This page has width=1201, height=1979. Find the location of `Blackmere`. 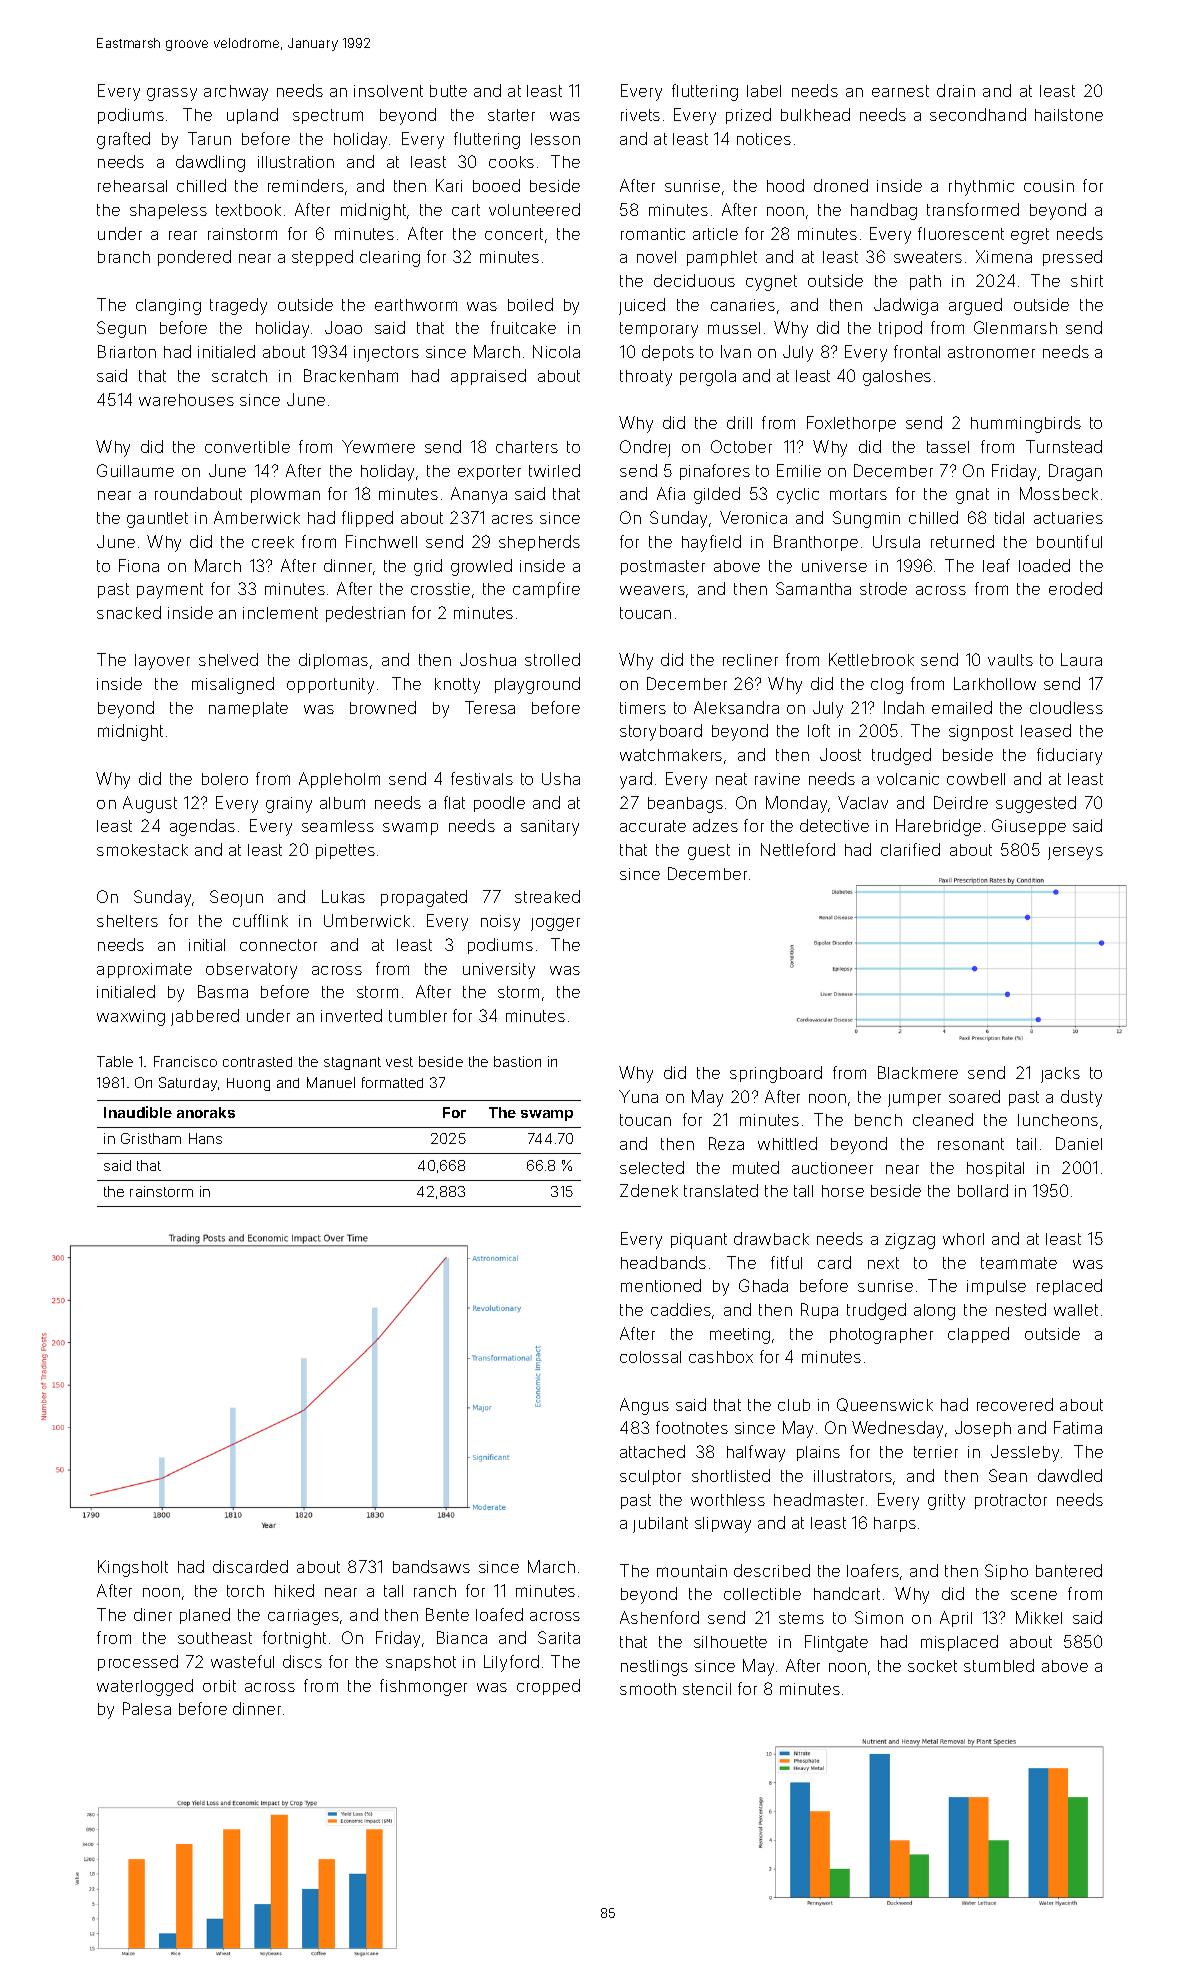

Blackmere is located at coordinates (918, 1072).
